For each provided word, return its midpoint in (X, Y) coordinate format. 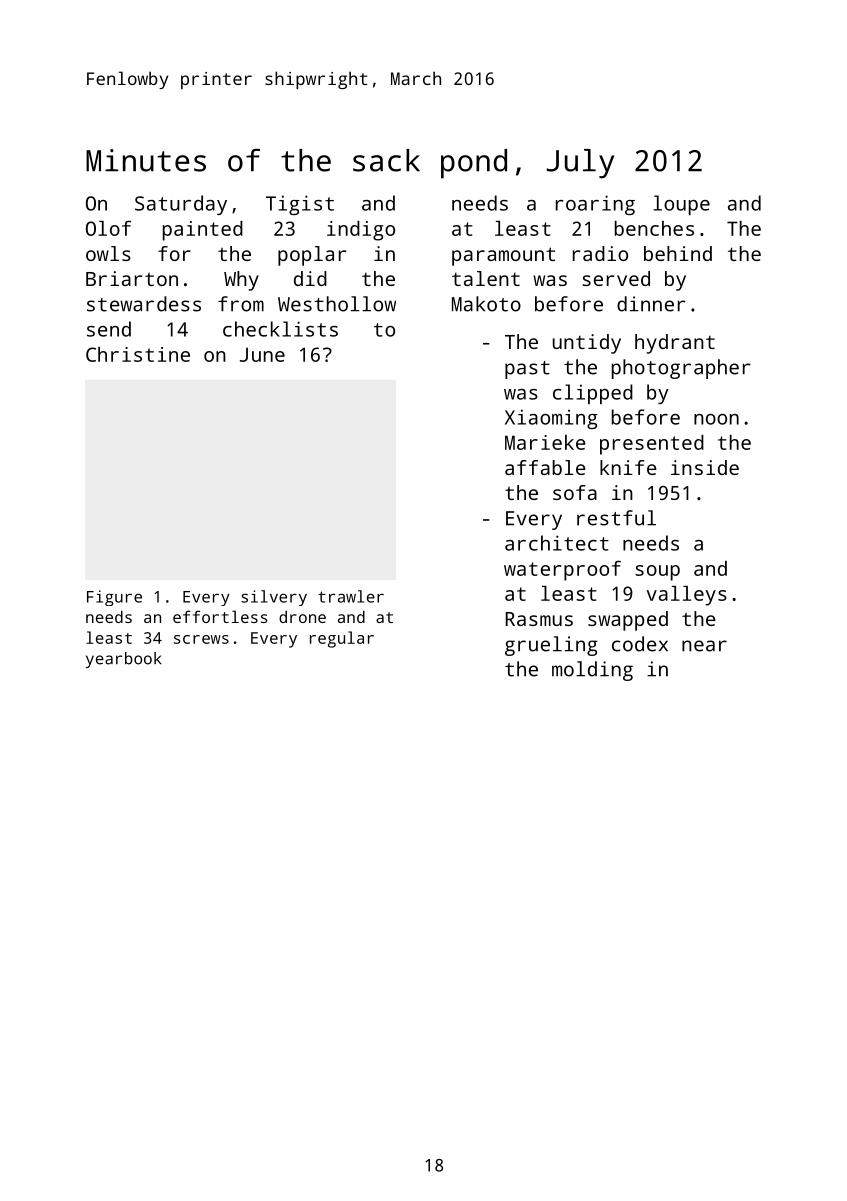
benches (654, 228)
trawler (351, 596)
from (241, 304)
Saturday (181, 205)
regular (342, 639)
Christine (138, 354)
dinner (651, 304)
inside (705, 467)
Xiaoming (551, 419)
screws (201, 639)
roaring (595, 205)
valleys (686, 596)
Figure (114, 598)
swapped (628, 621)
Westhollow (337, 304)
